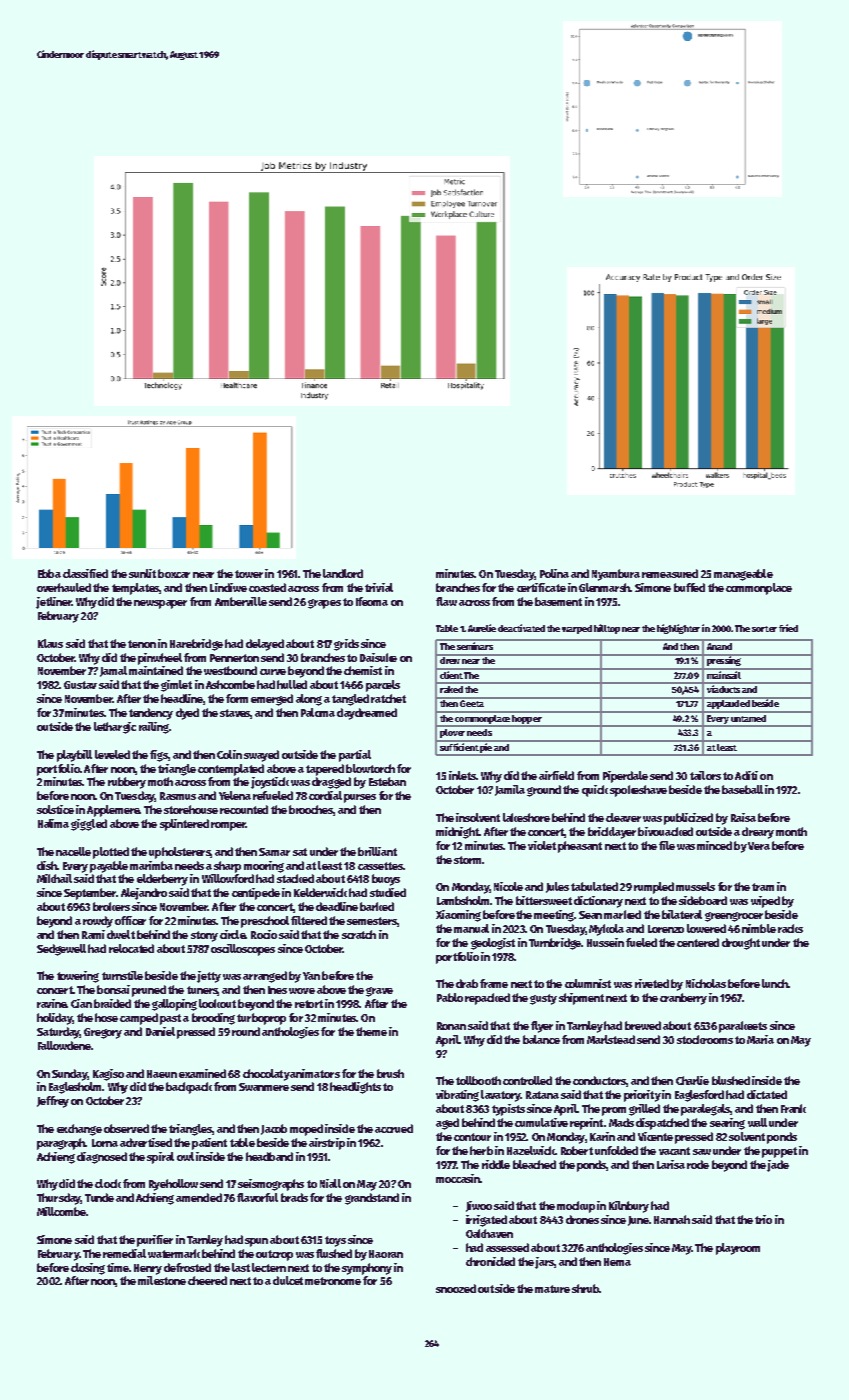 This screenshot has height=1400, width=849. I want to click on brilliant, so click(377, 851).
